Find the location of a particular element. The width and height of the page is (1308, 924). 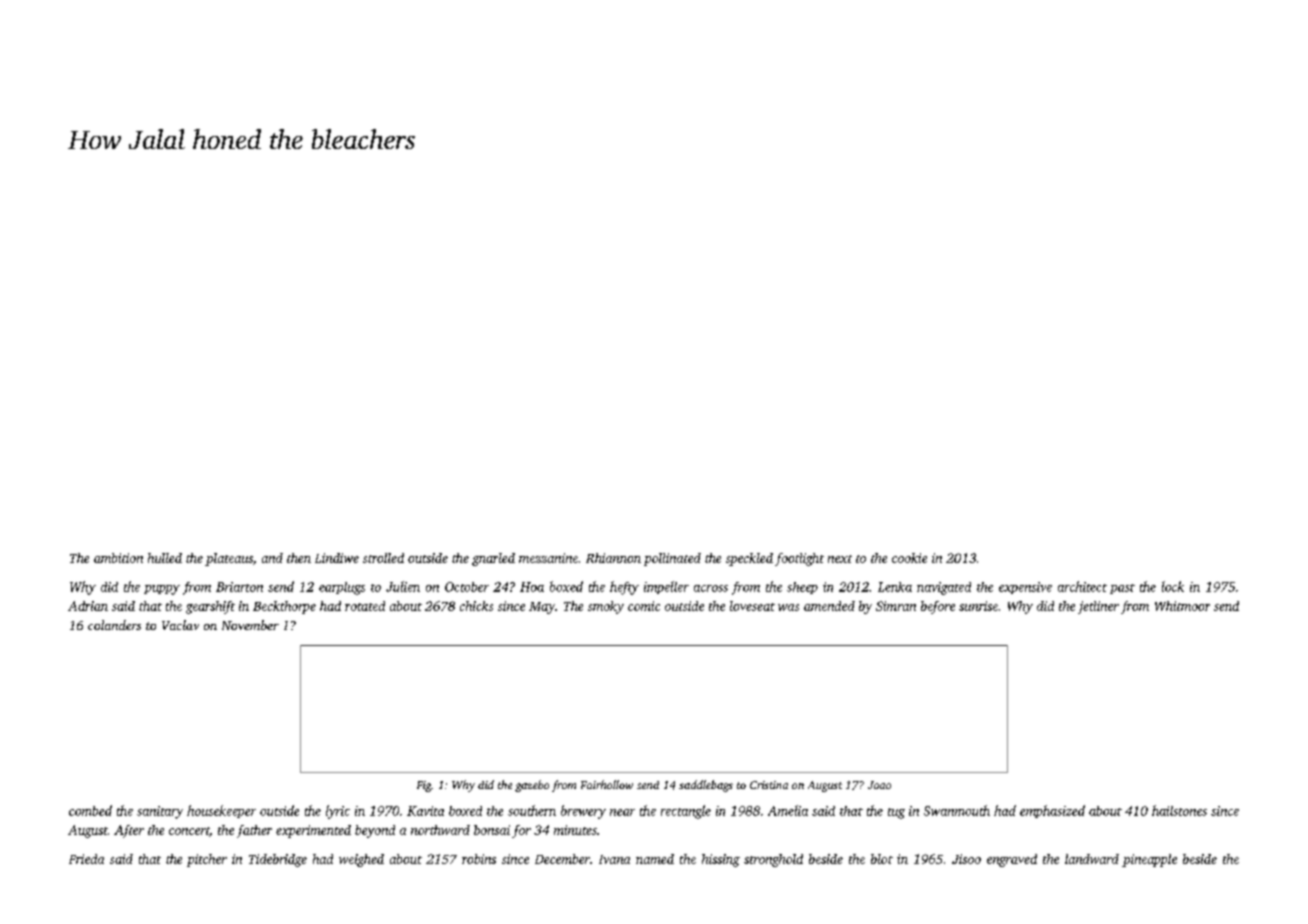

Fairhollow is located at coordinates (607, 784).
